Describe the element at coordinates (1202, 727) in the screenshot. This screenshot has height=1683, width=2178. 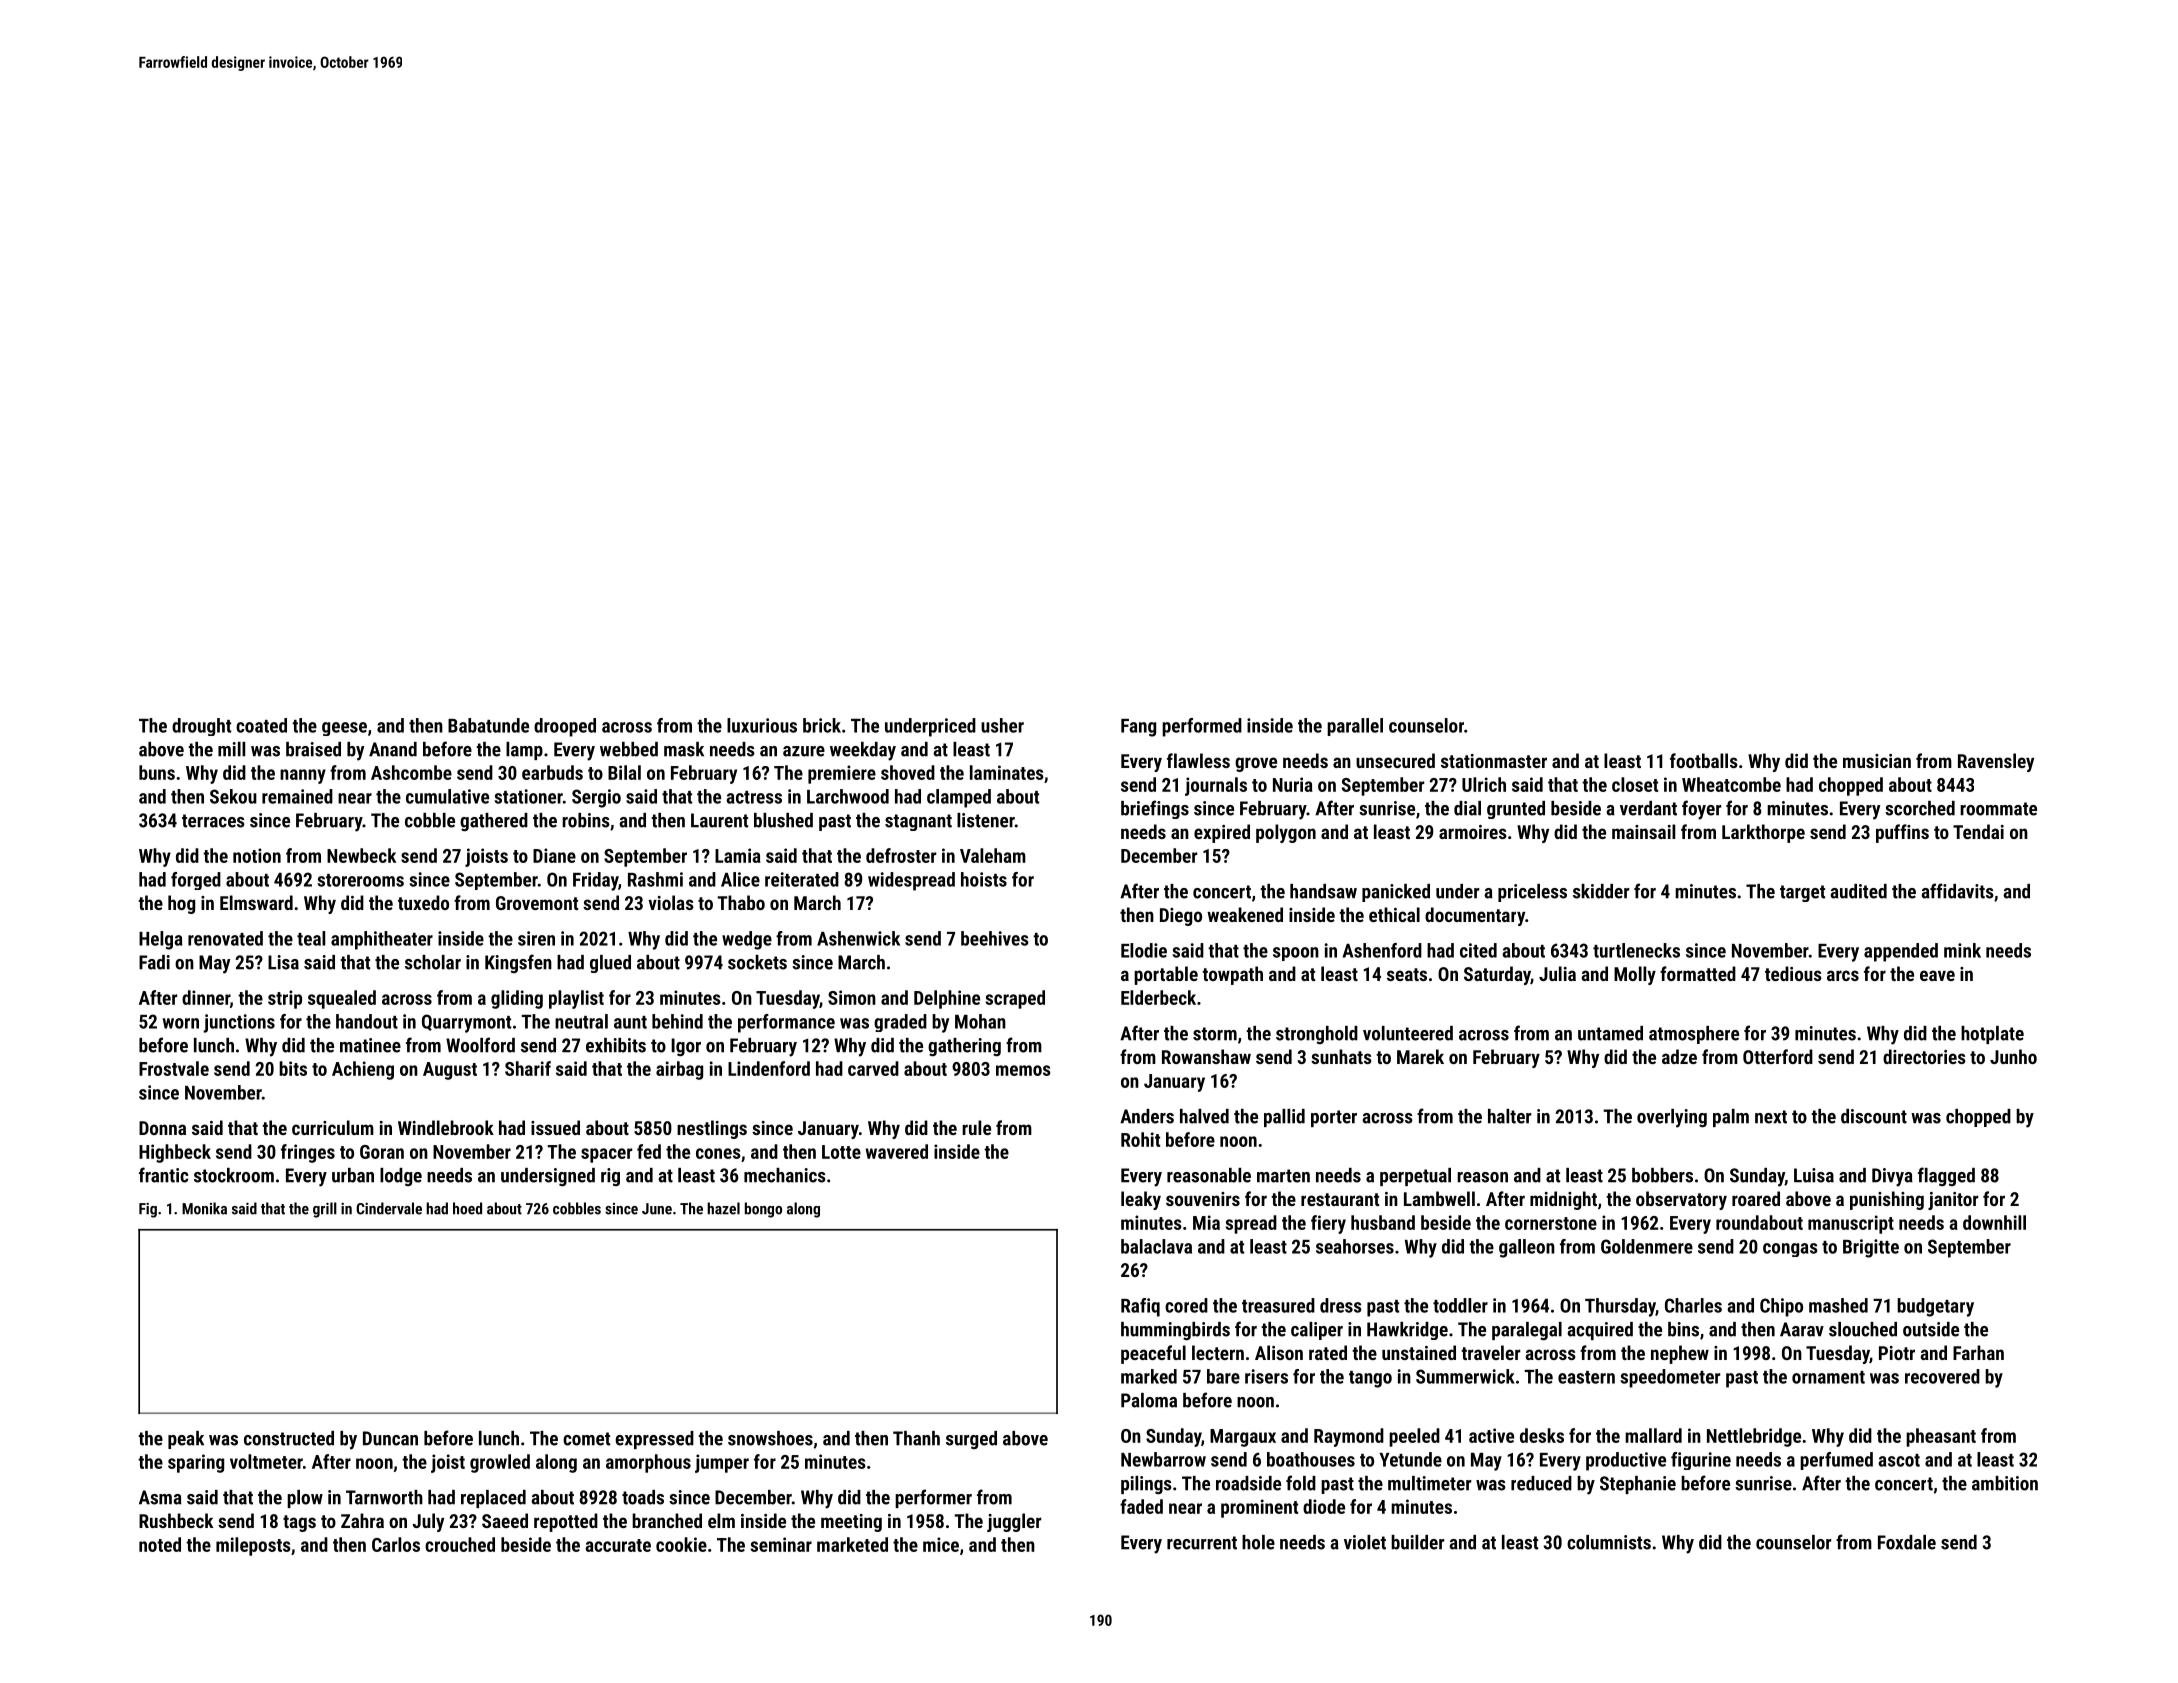
I see `performed` at that location.
